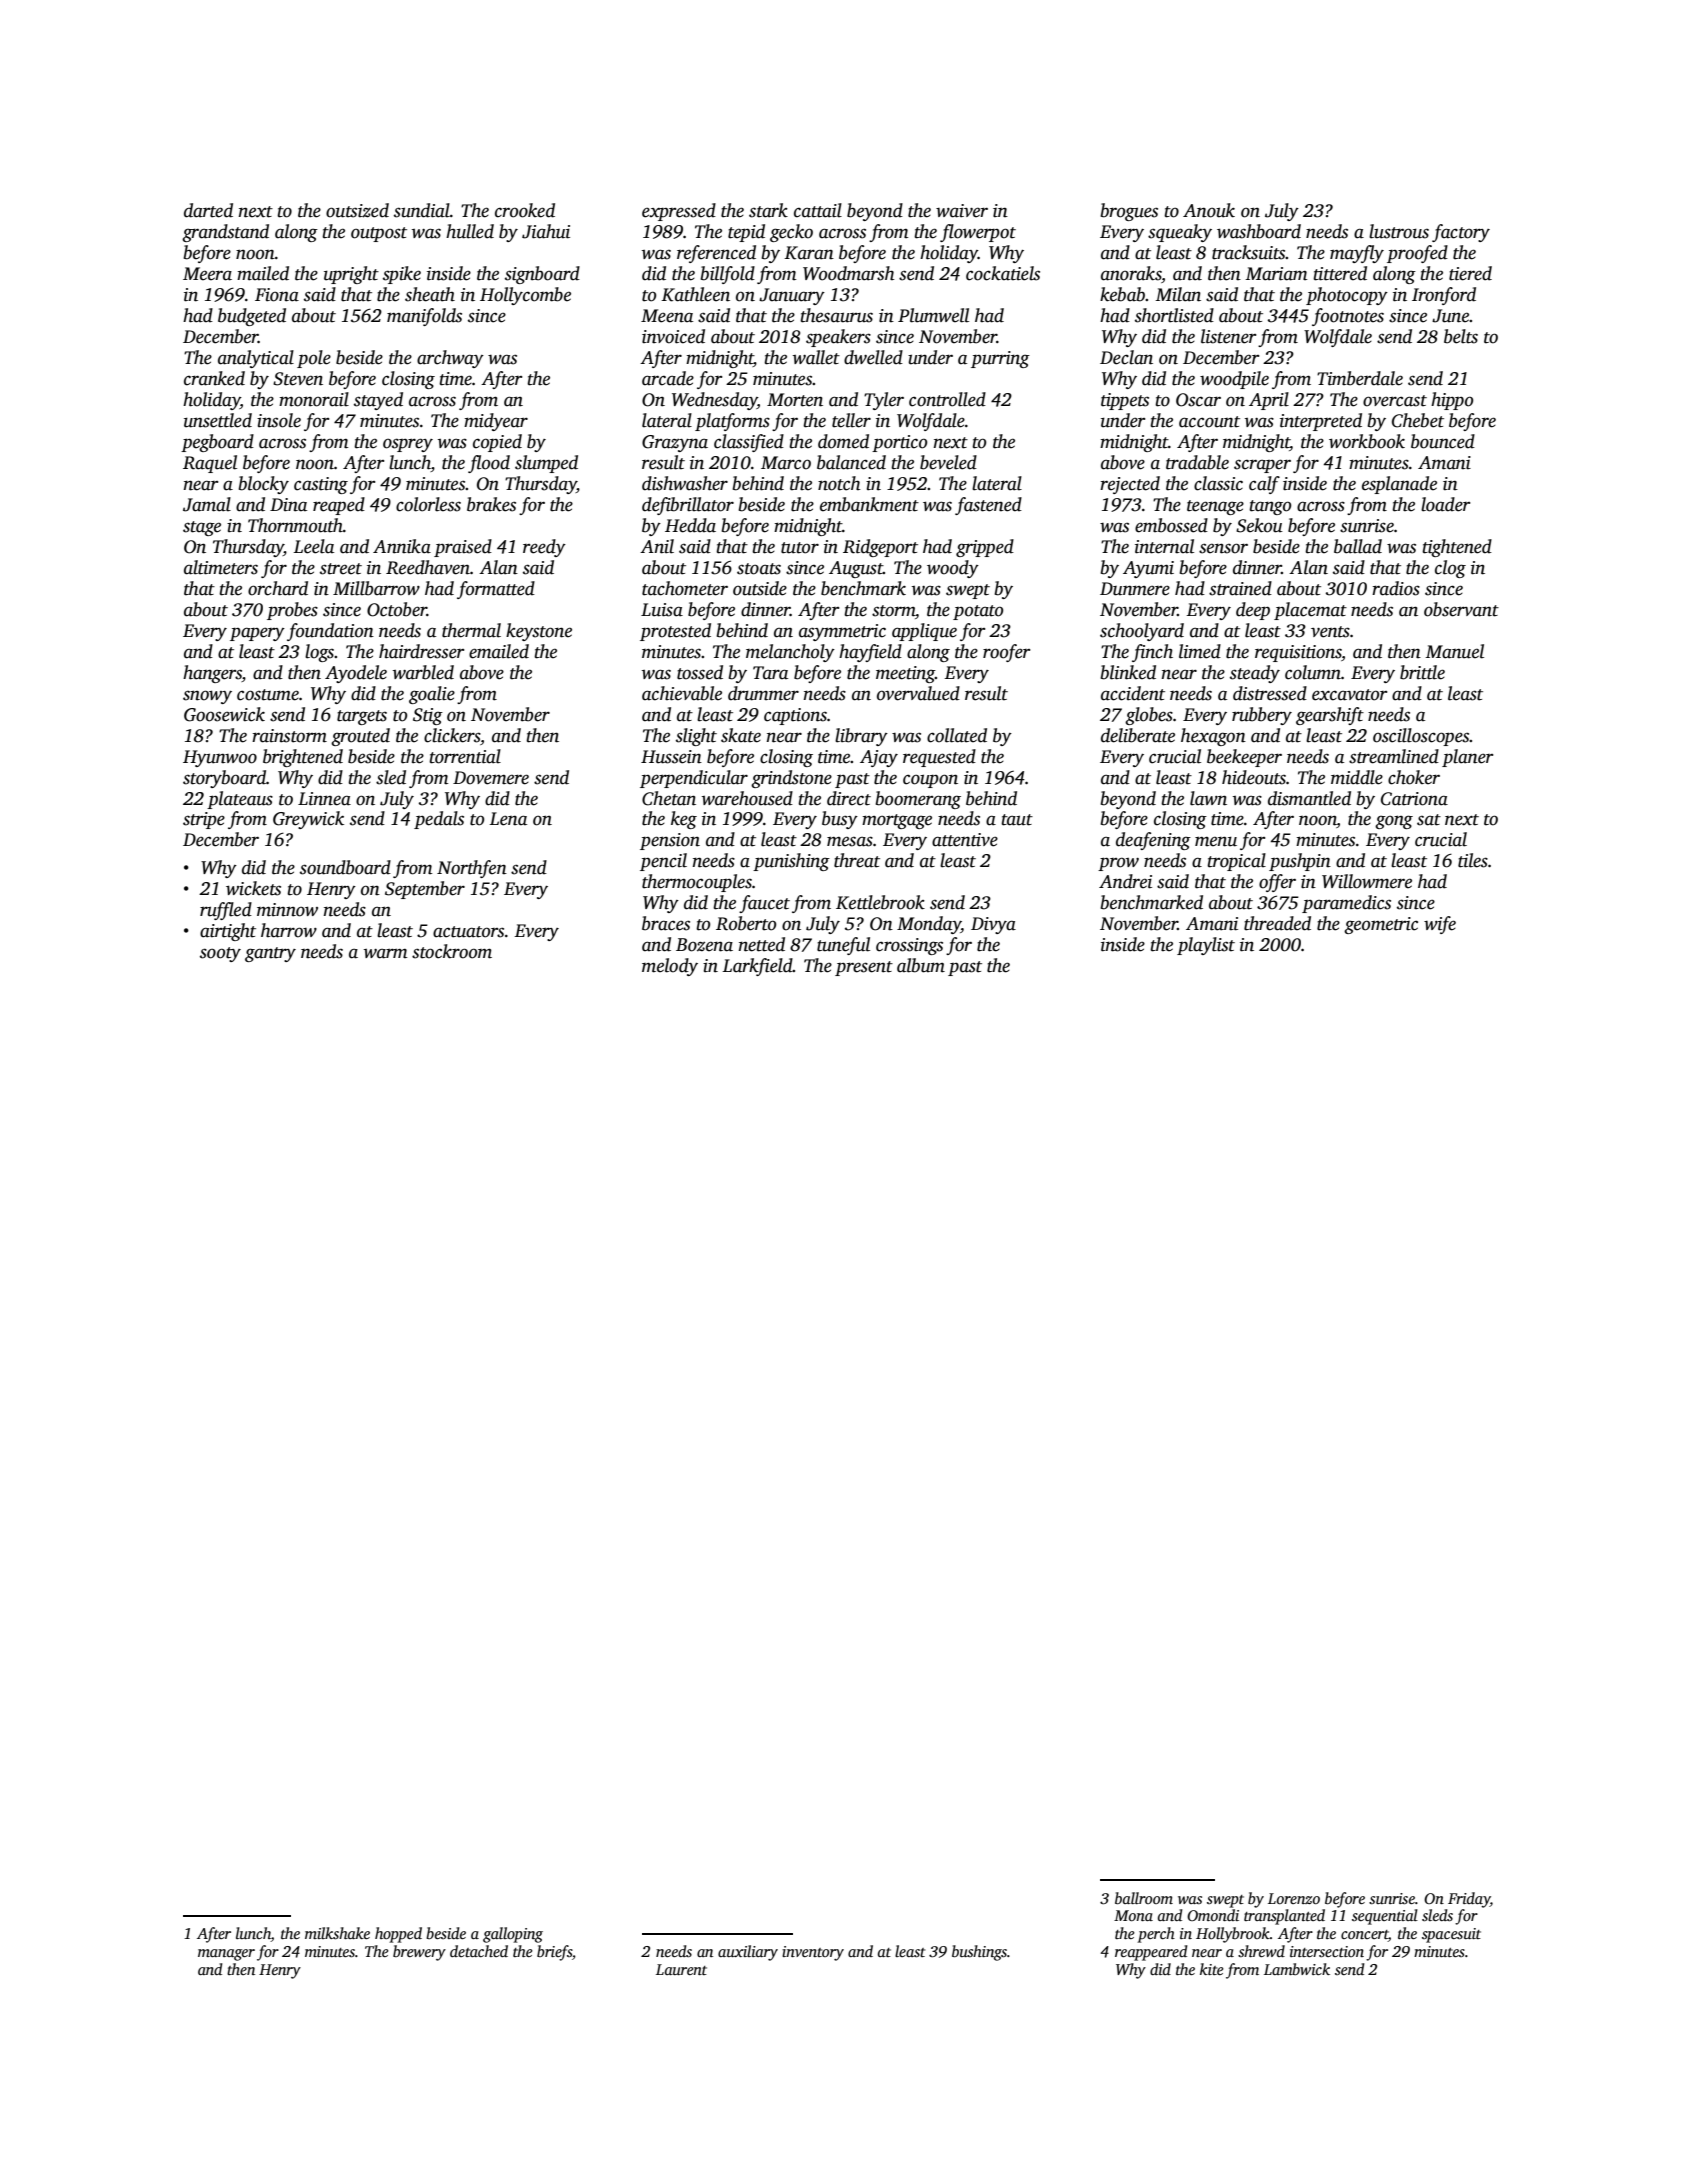  Describe the element at coordinates (1381, 925) in the screenshot. I see `geometric` at that location.
